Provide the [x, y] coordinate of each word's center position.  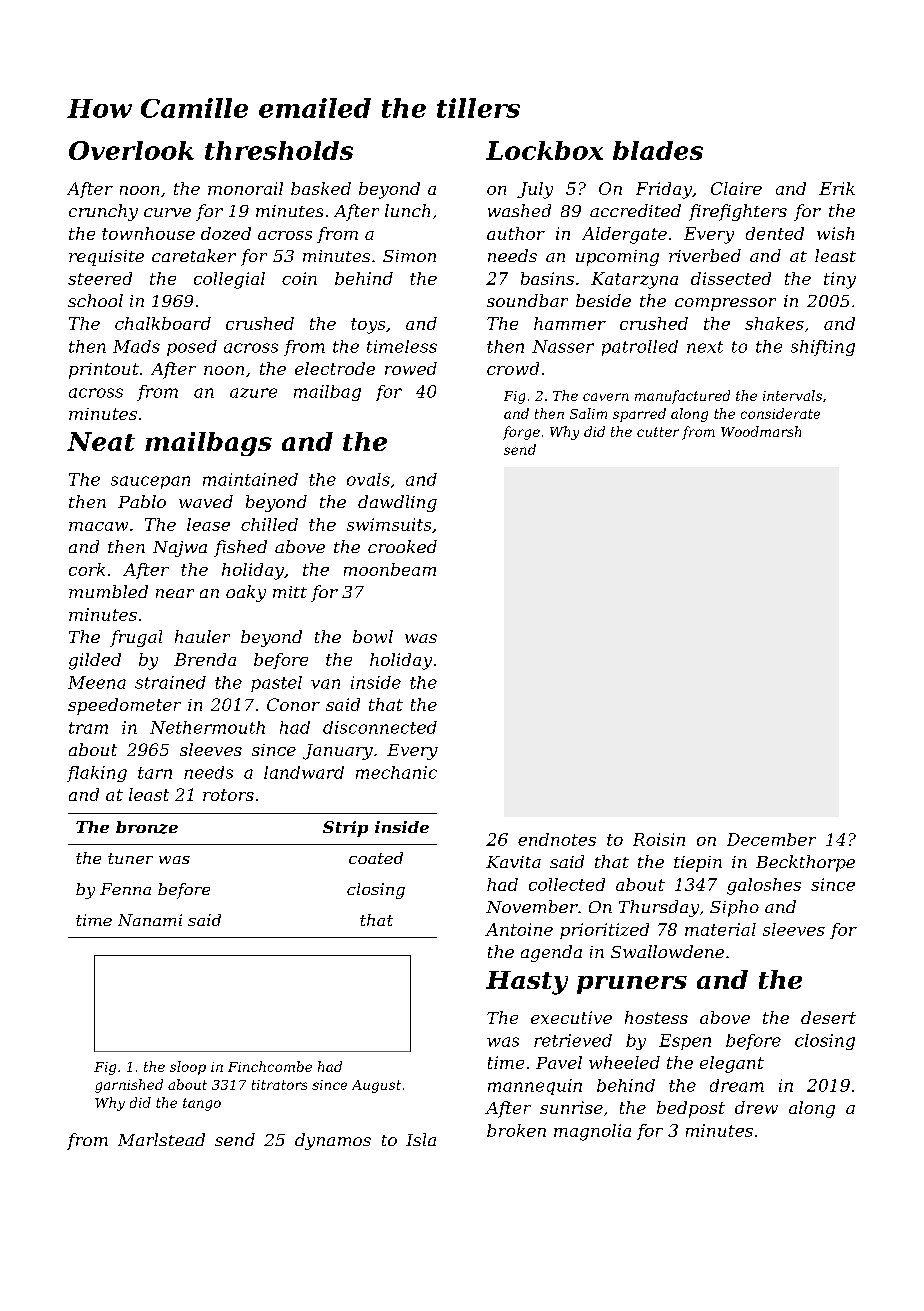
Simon [409, 256]
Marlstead [161, 1139]
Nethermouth [207, 727]
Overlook [131, 150]
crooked [402, 546]
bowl [373, 636]
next [705, 347]
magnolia [592, 1132]
